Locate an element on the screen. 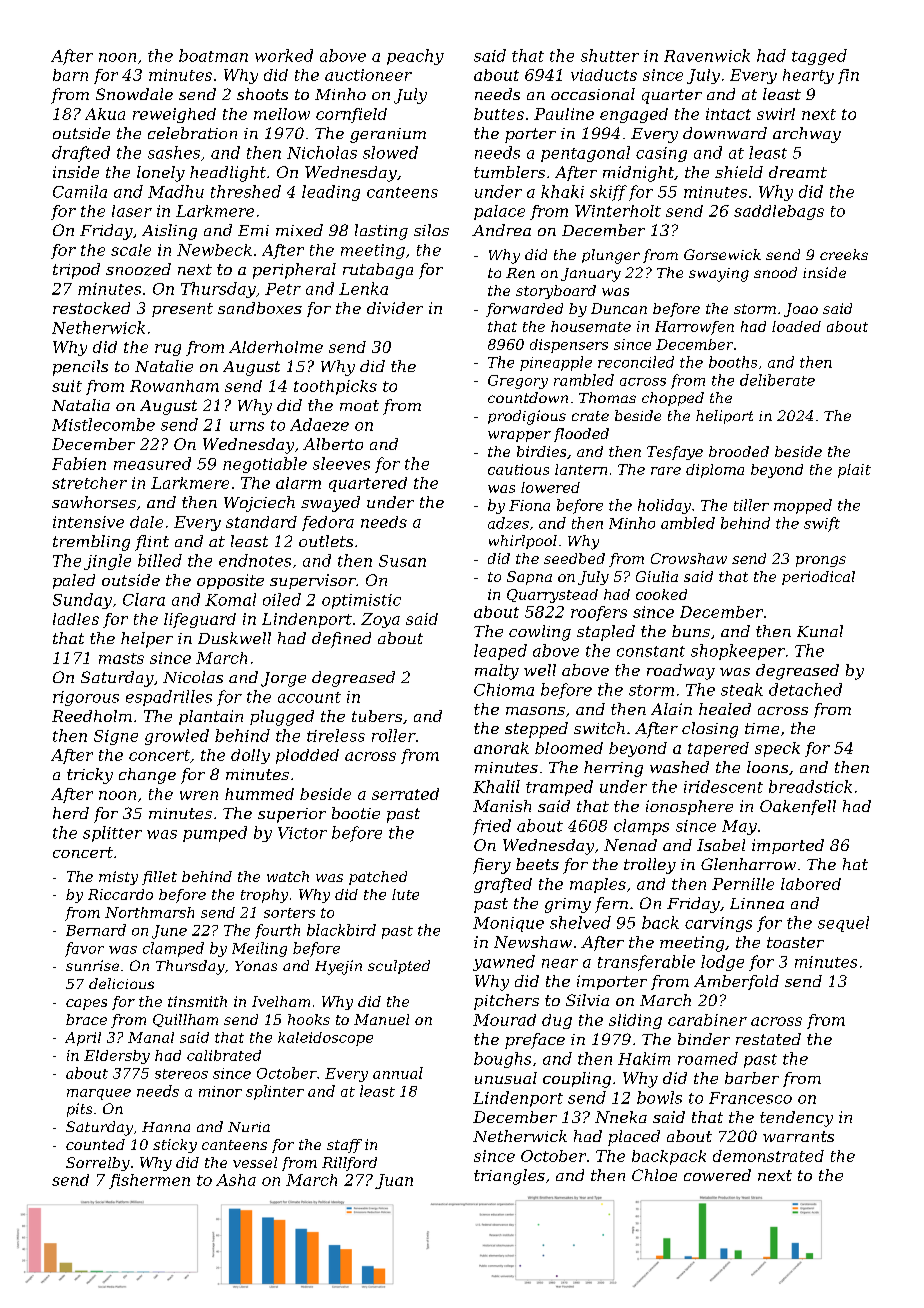  Giulia is located at coordinates (657, 576).
